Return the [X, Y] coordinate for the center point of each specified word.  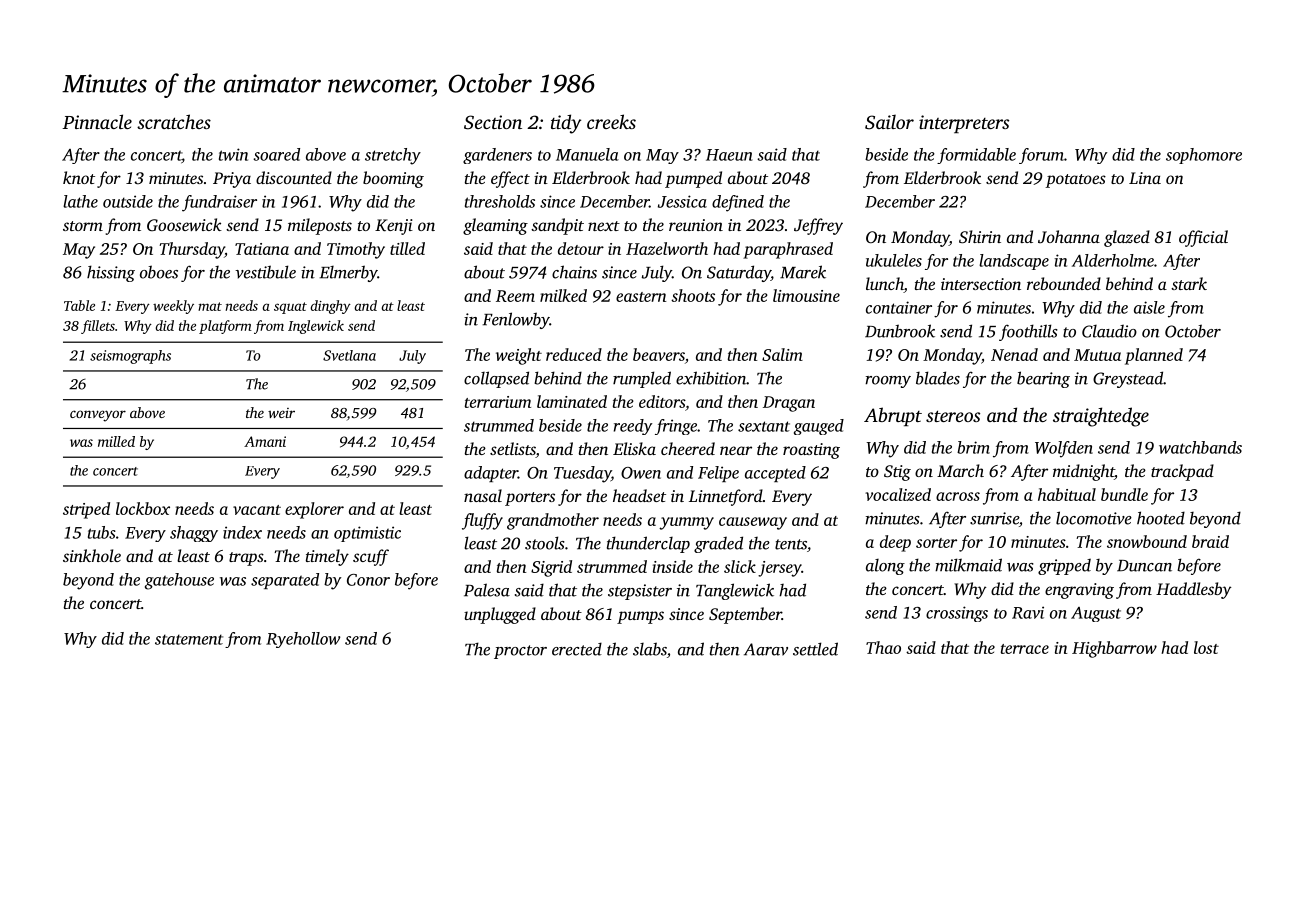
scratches [174, 121]
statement [189, 639]
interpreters [964, 124]
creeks [611, 121]
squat [290, 308]
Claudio [1109, 331]
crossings [957, 614]
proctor [520, 652]
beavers [659, 354]
